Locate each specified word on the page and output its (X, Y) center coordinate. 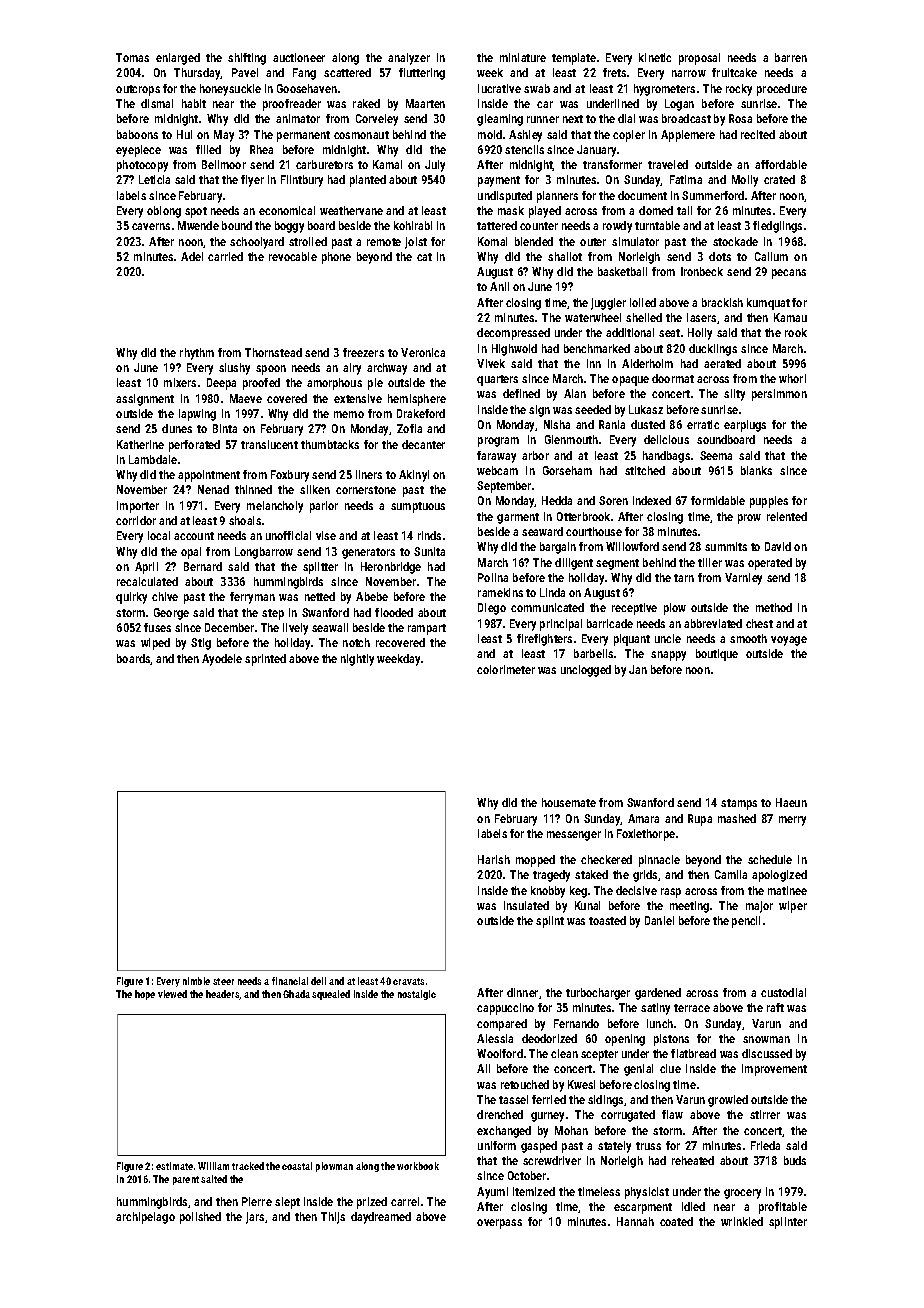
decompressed (513, 334)
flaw (672, 1114)
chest (759, 623)
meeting (689, 907)
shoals (245, 520)
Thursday (197, 74)
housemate (569, 802)
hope (145, 995)
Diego (492, 609)
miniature (523, 57)
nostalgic (417, 995)
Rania (612, 424)
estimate (174, 1166)
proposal (699, 59)
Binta (225, 428)
